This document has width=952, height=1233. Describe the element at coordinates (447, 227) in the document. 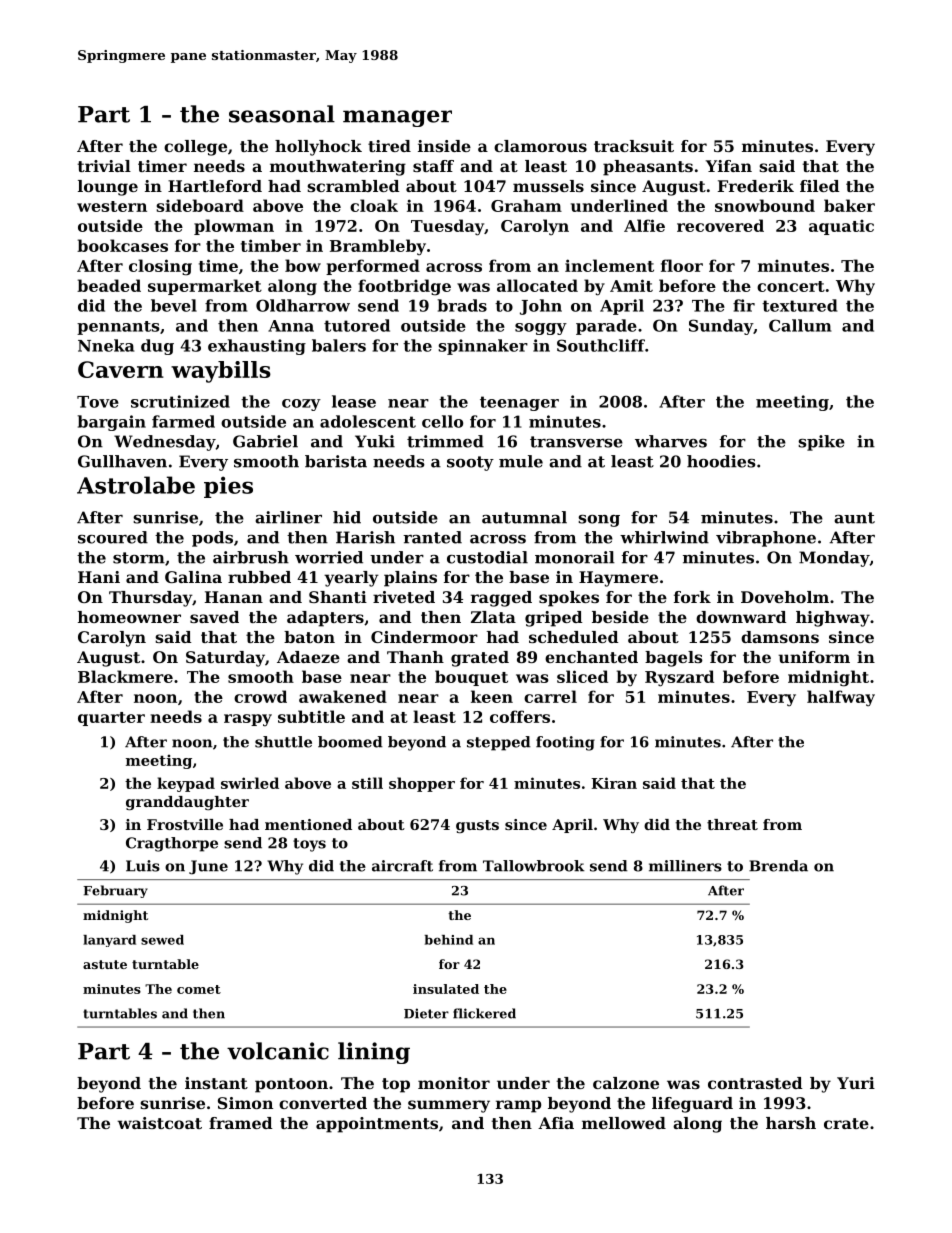

I see `Tuesday` at that location.
